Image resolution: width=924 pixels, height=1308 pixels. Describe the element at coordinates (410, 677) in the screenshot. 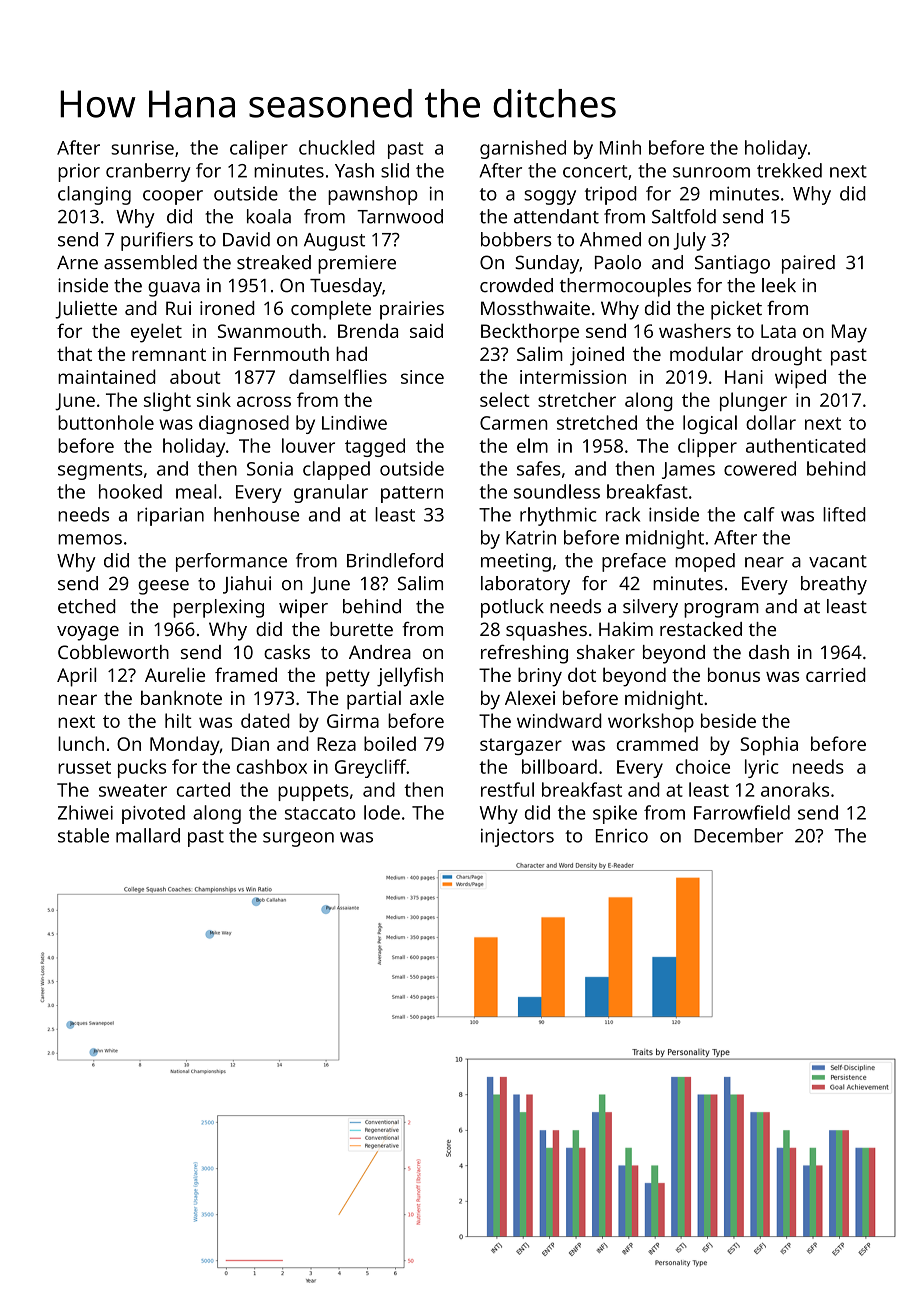

I see `jellyfish` at that location.
